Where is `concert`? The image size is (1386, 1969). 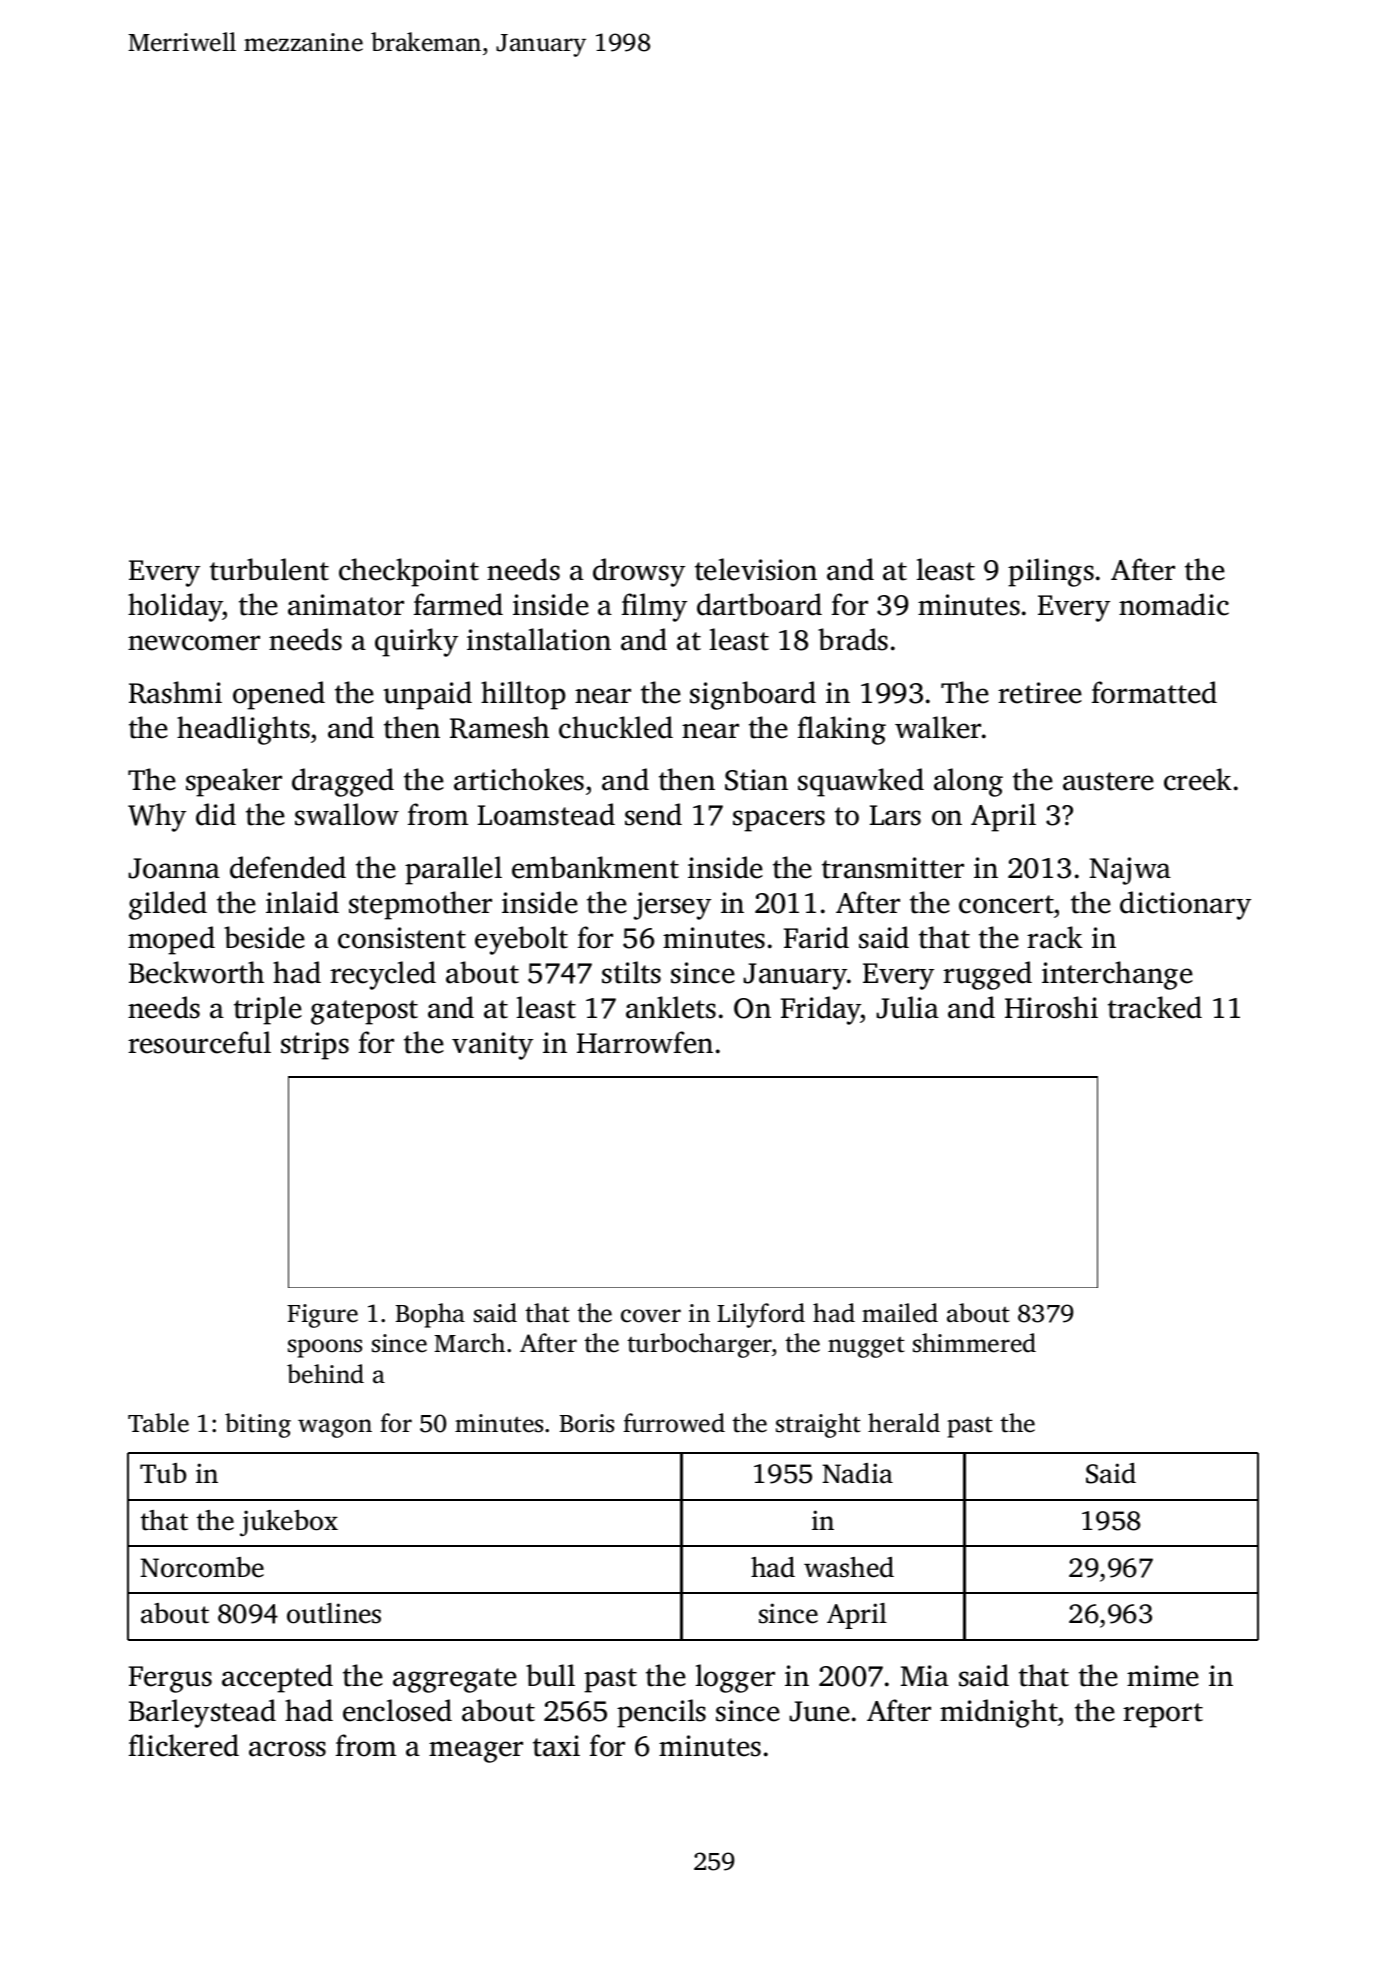 concert is located at coordinates (1006, 904).
